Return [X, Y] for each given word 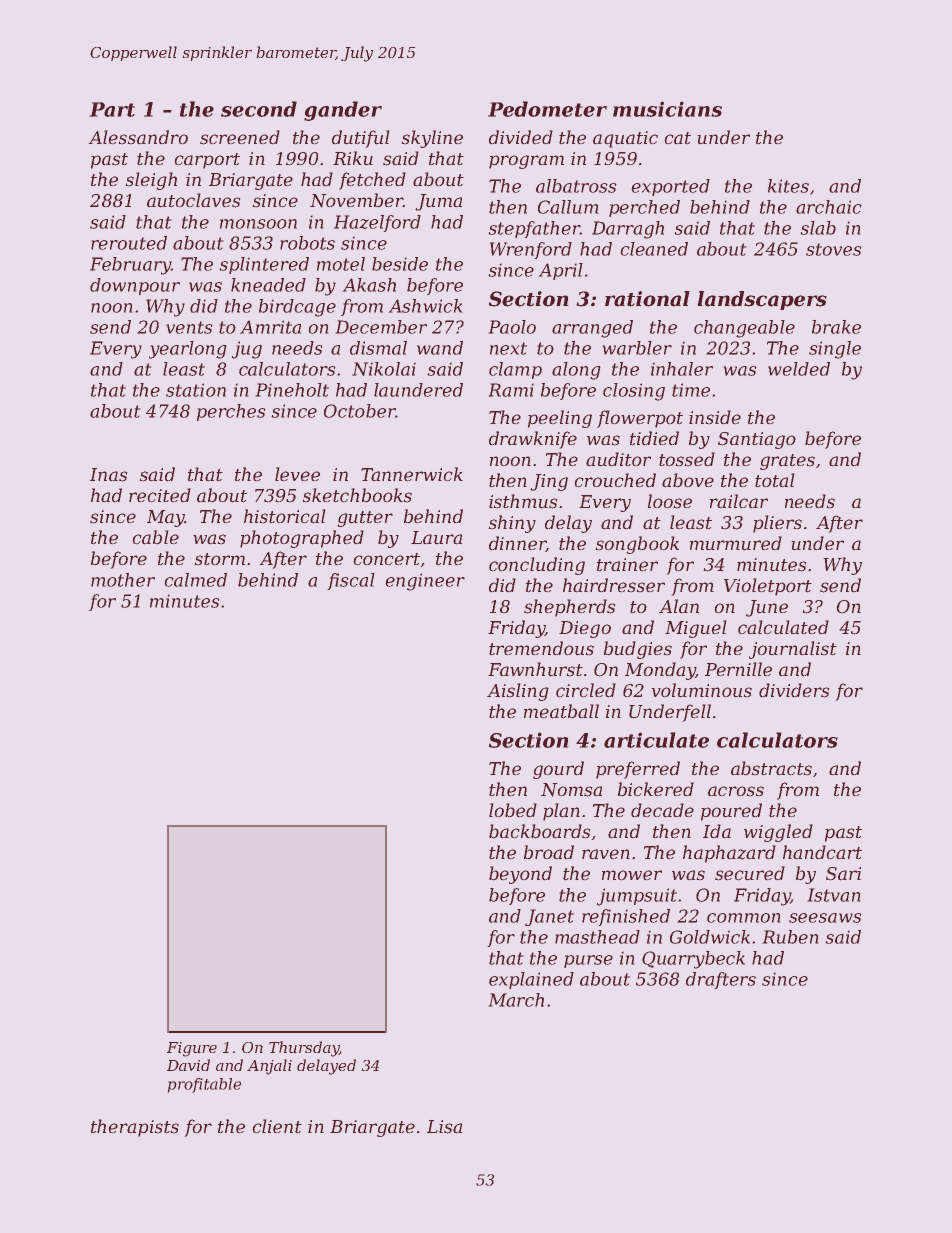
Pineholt [292, 390]
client [277, 1126]
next [508, 348]
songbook [637, 545]
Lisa [444, 1127]
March [516, 1000]
